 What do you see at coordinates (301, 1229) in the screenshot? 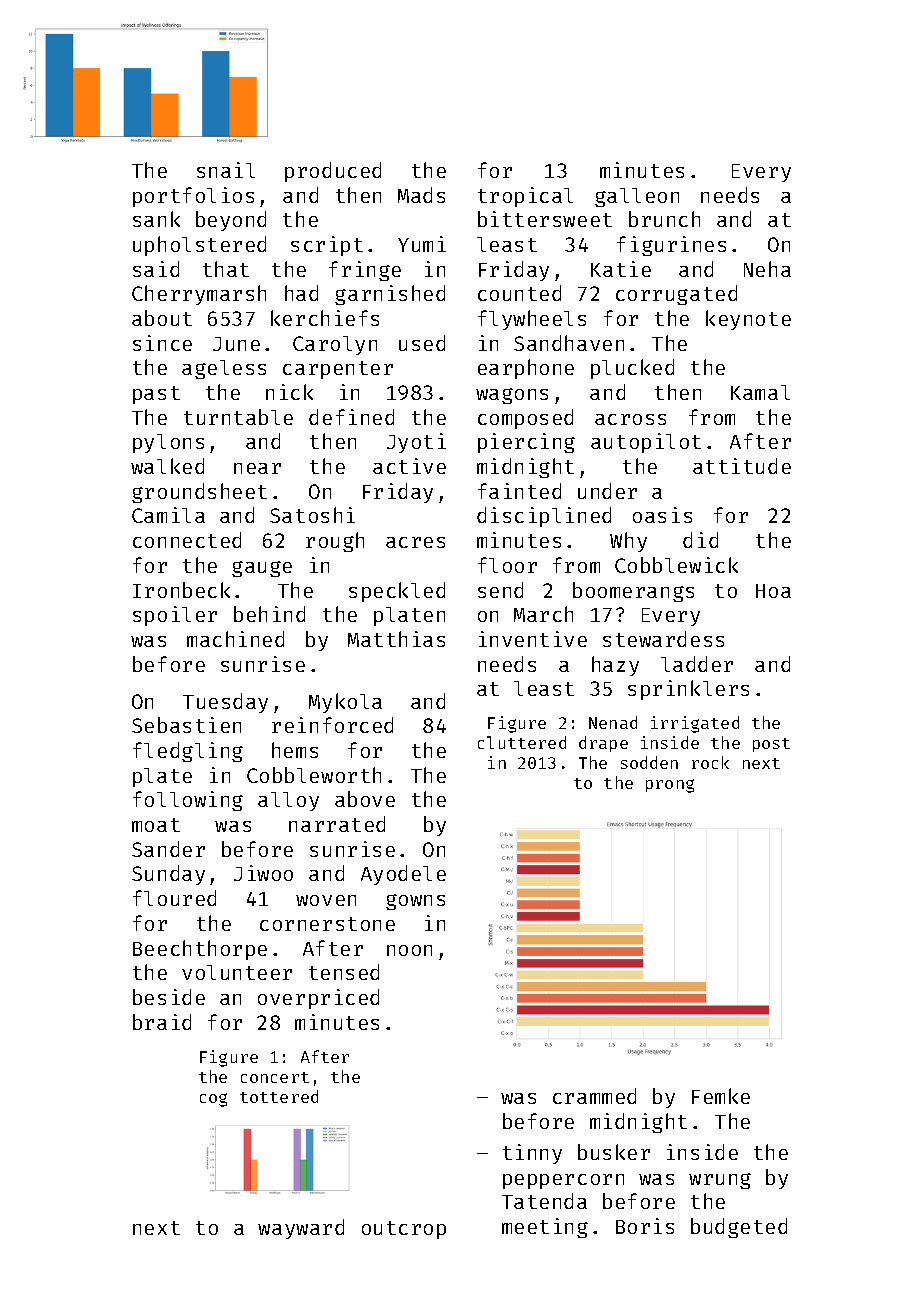
I see `wayward` at bounding box center [301, 1229].
